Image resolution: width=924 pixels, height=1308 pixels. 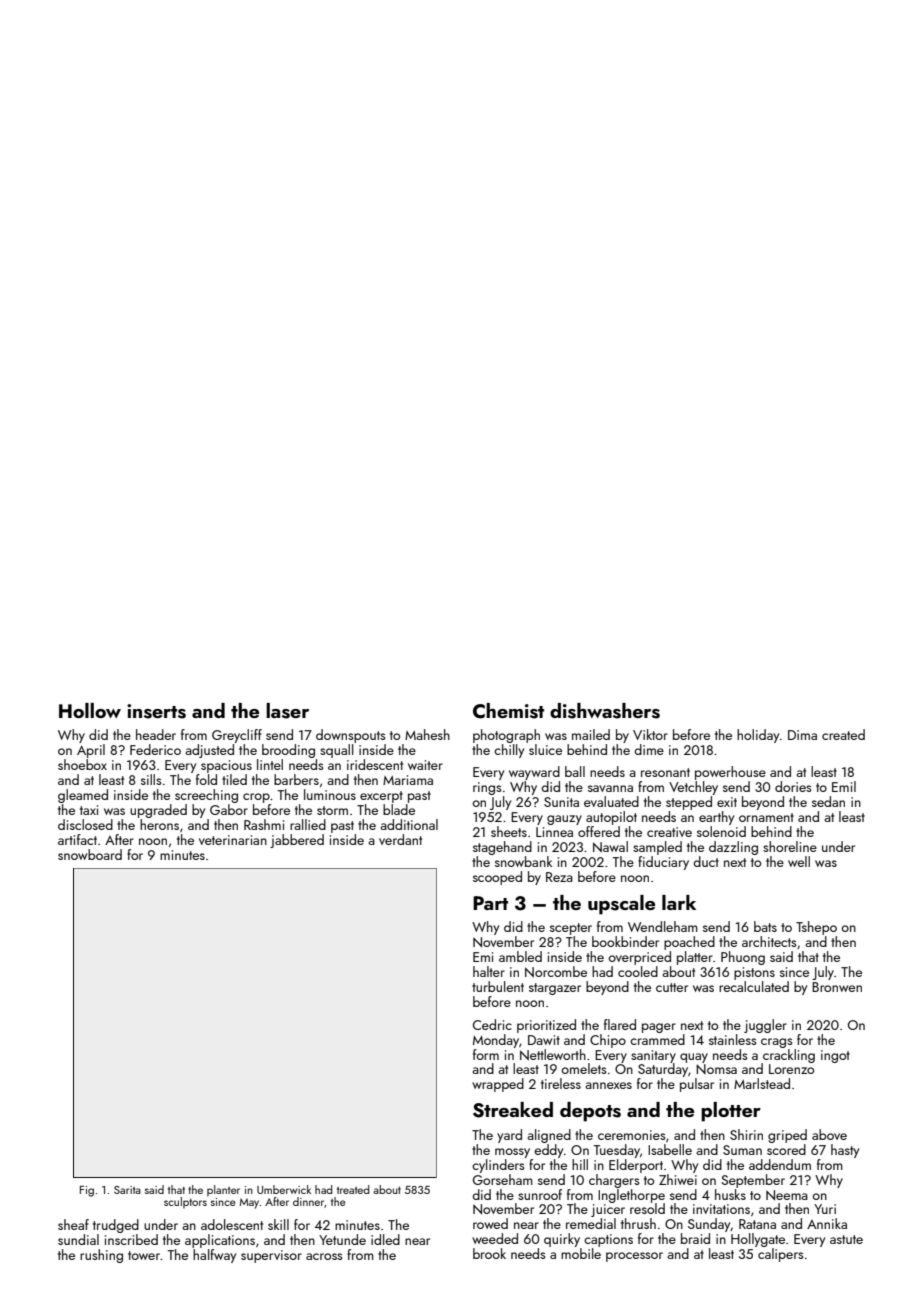 What do you see at coordinates (758, 1240) in the page?
I see `Hollygate` at bounding box center [758, 1240].
